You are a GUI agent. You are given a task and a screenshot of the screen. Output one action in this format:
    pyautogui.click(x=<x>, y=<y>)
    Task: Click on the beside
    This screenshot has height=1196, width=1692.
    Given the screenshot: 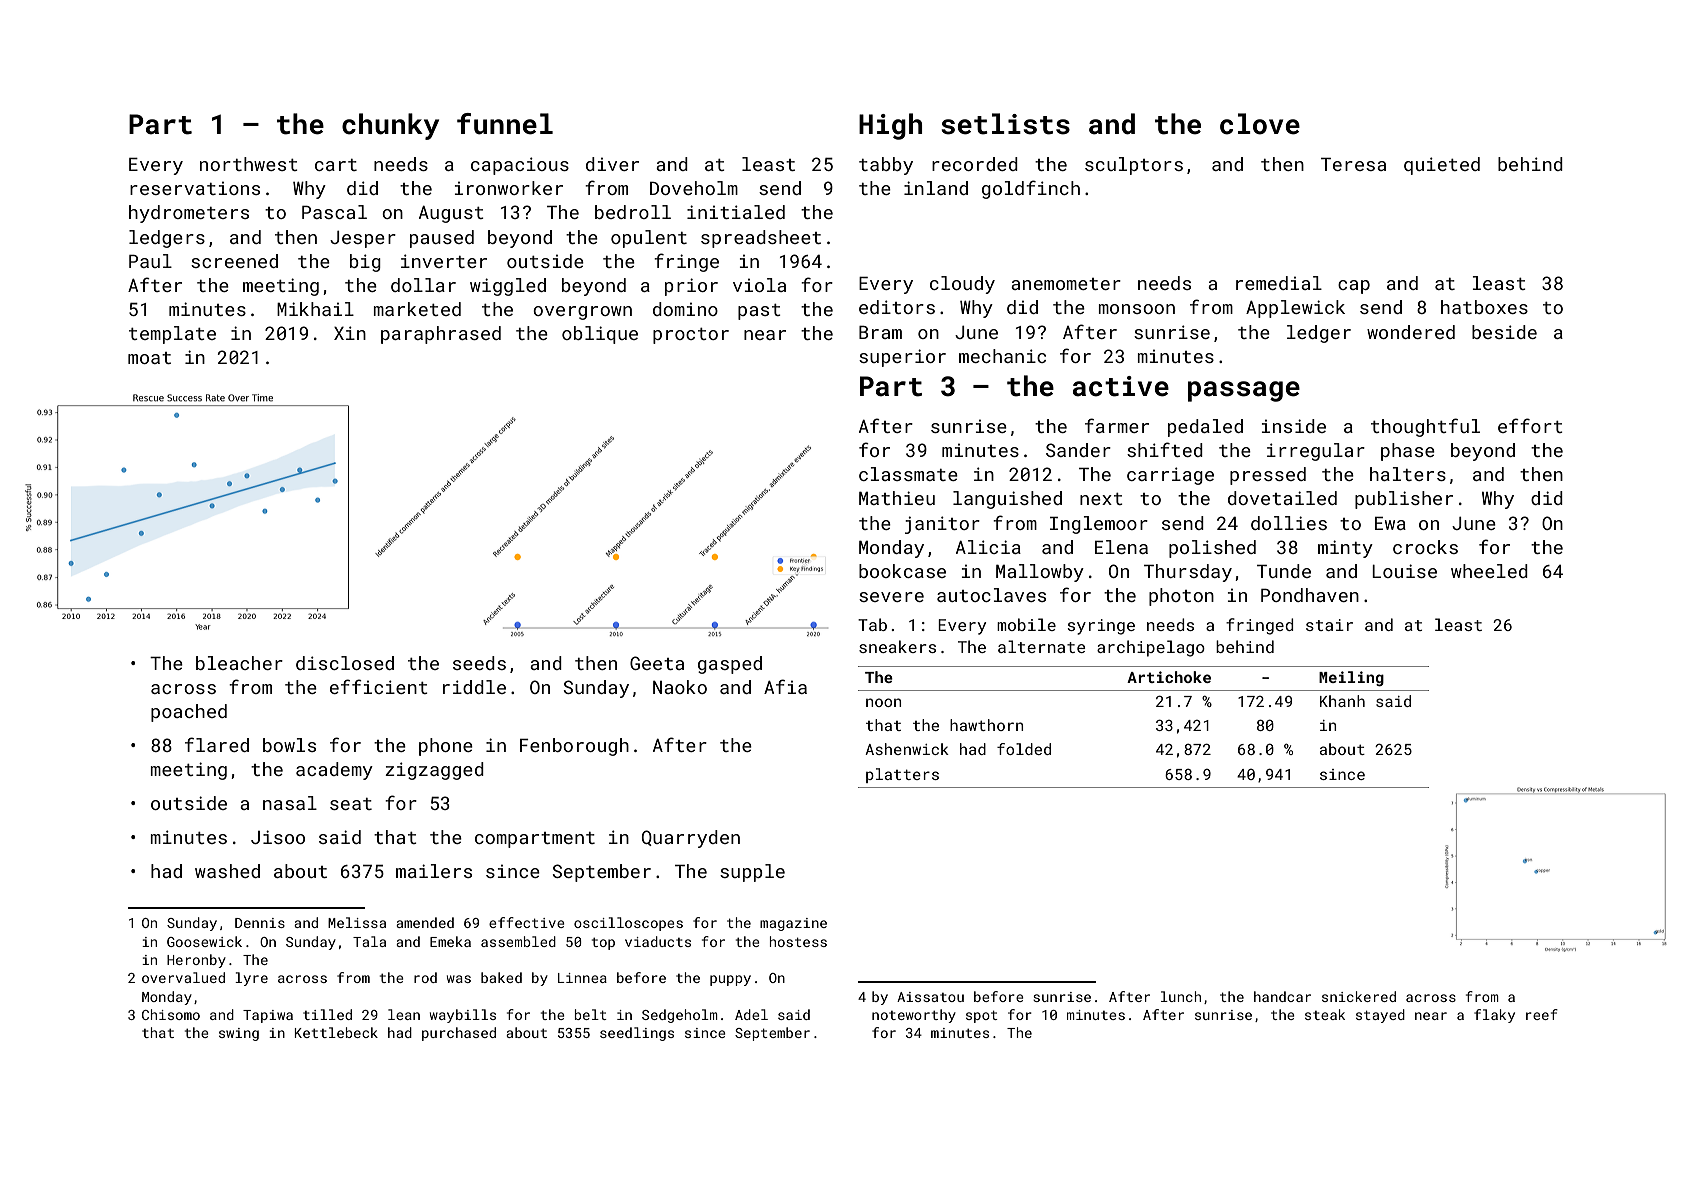 What is the action you would take?
    pyautogui.click(x=1504, y=332)
